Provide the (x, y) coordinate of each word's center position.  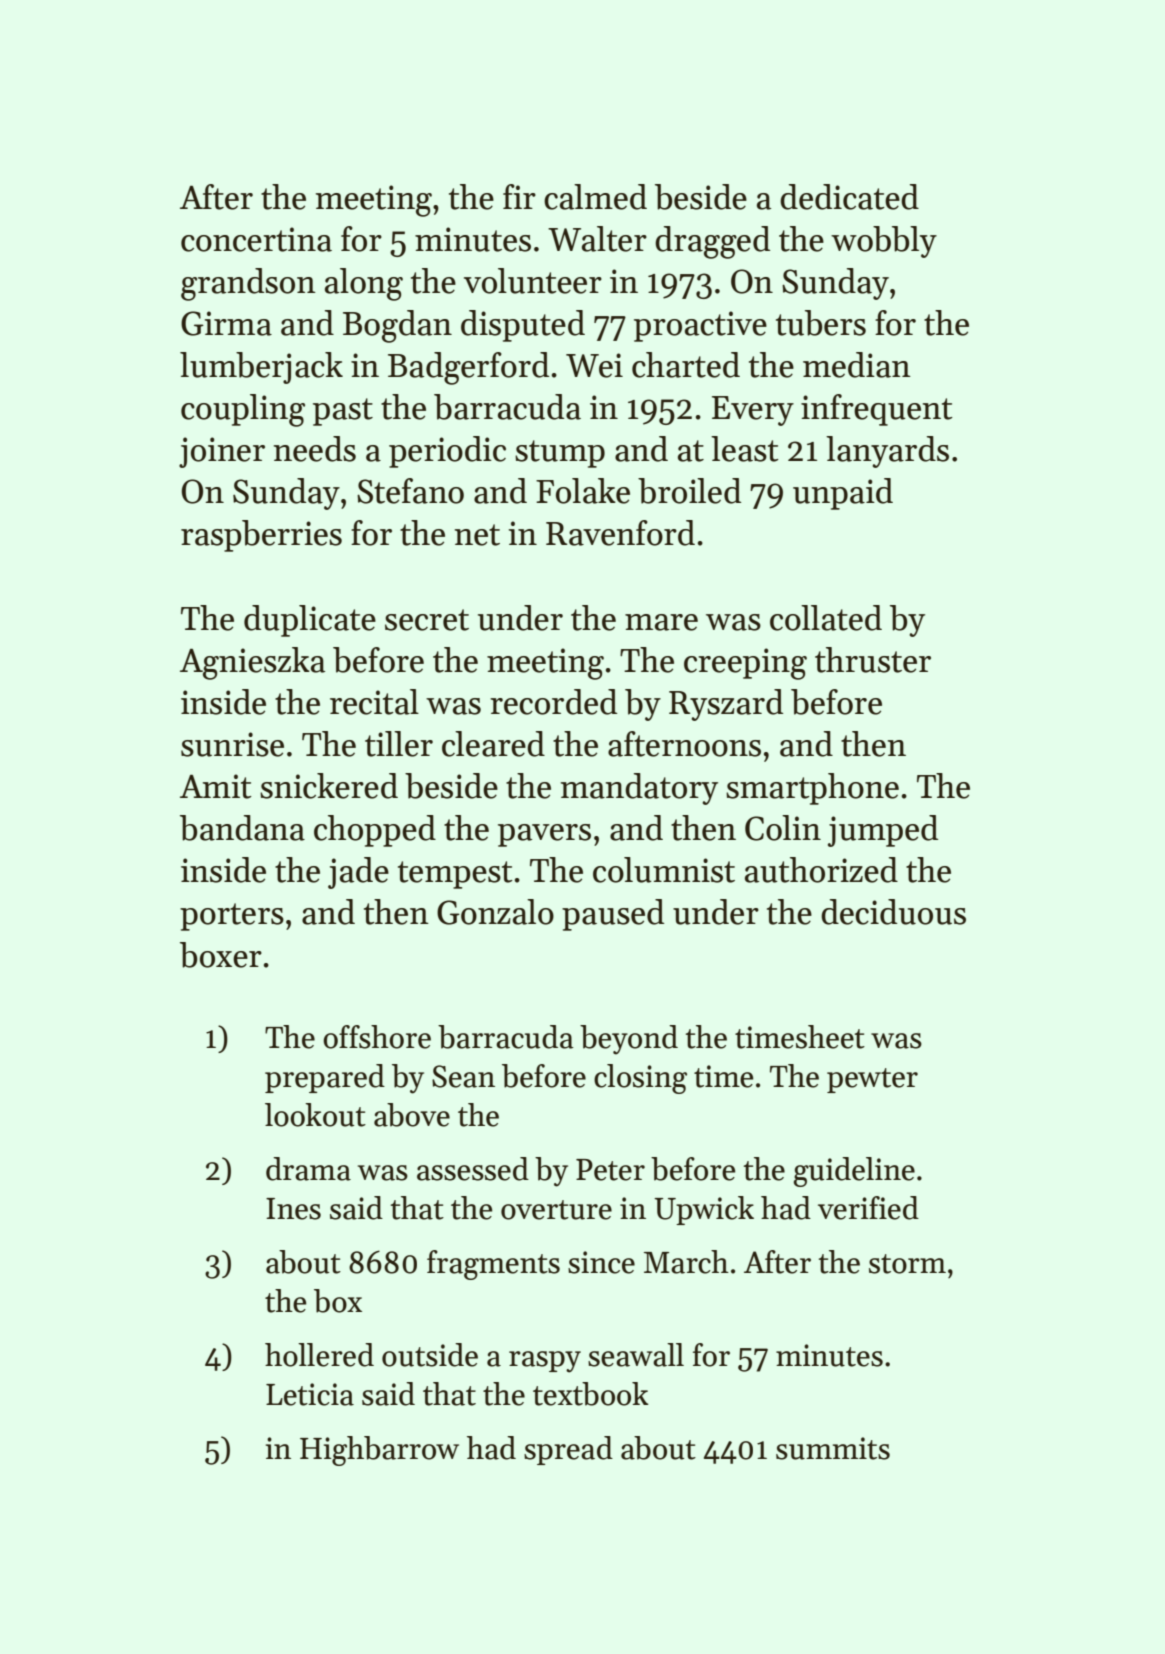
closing (640, 1079)
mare (661, 622)
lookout (315, 1115)
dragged (712, 242)
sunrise (232, 744)
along (364, 284)
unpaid (843, 494)
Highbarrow (379, 1451)
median (857, 365)
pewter (872, 1080)
